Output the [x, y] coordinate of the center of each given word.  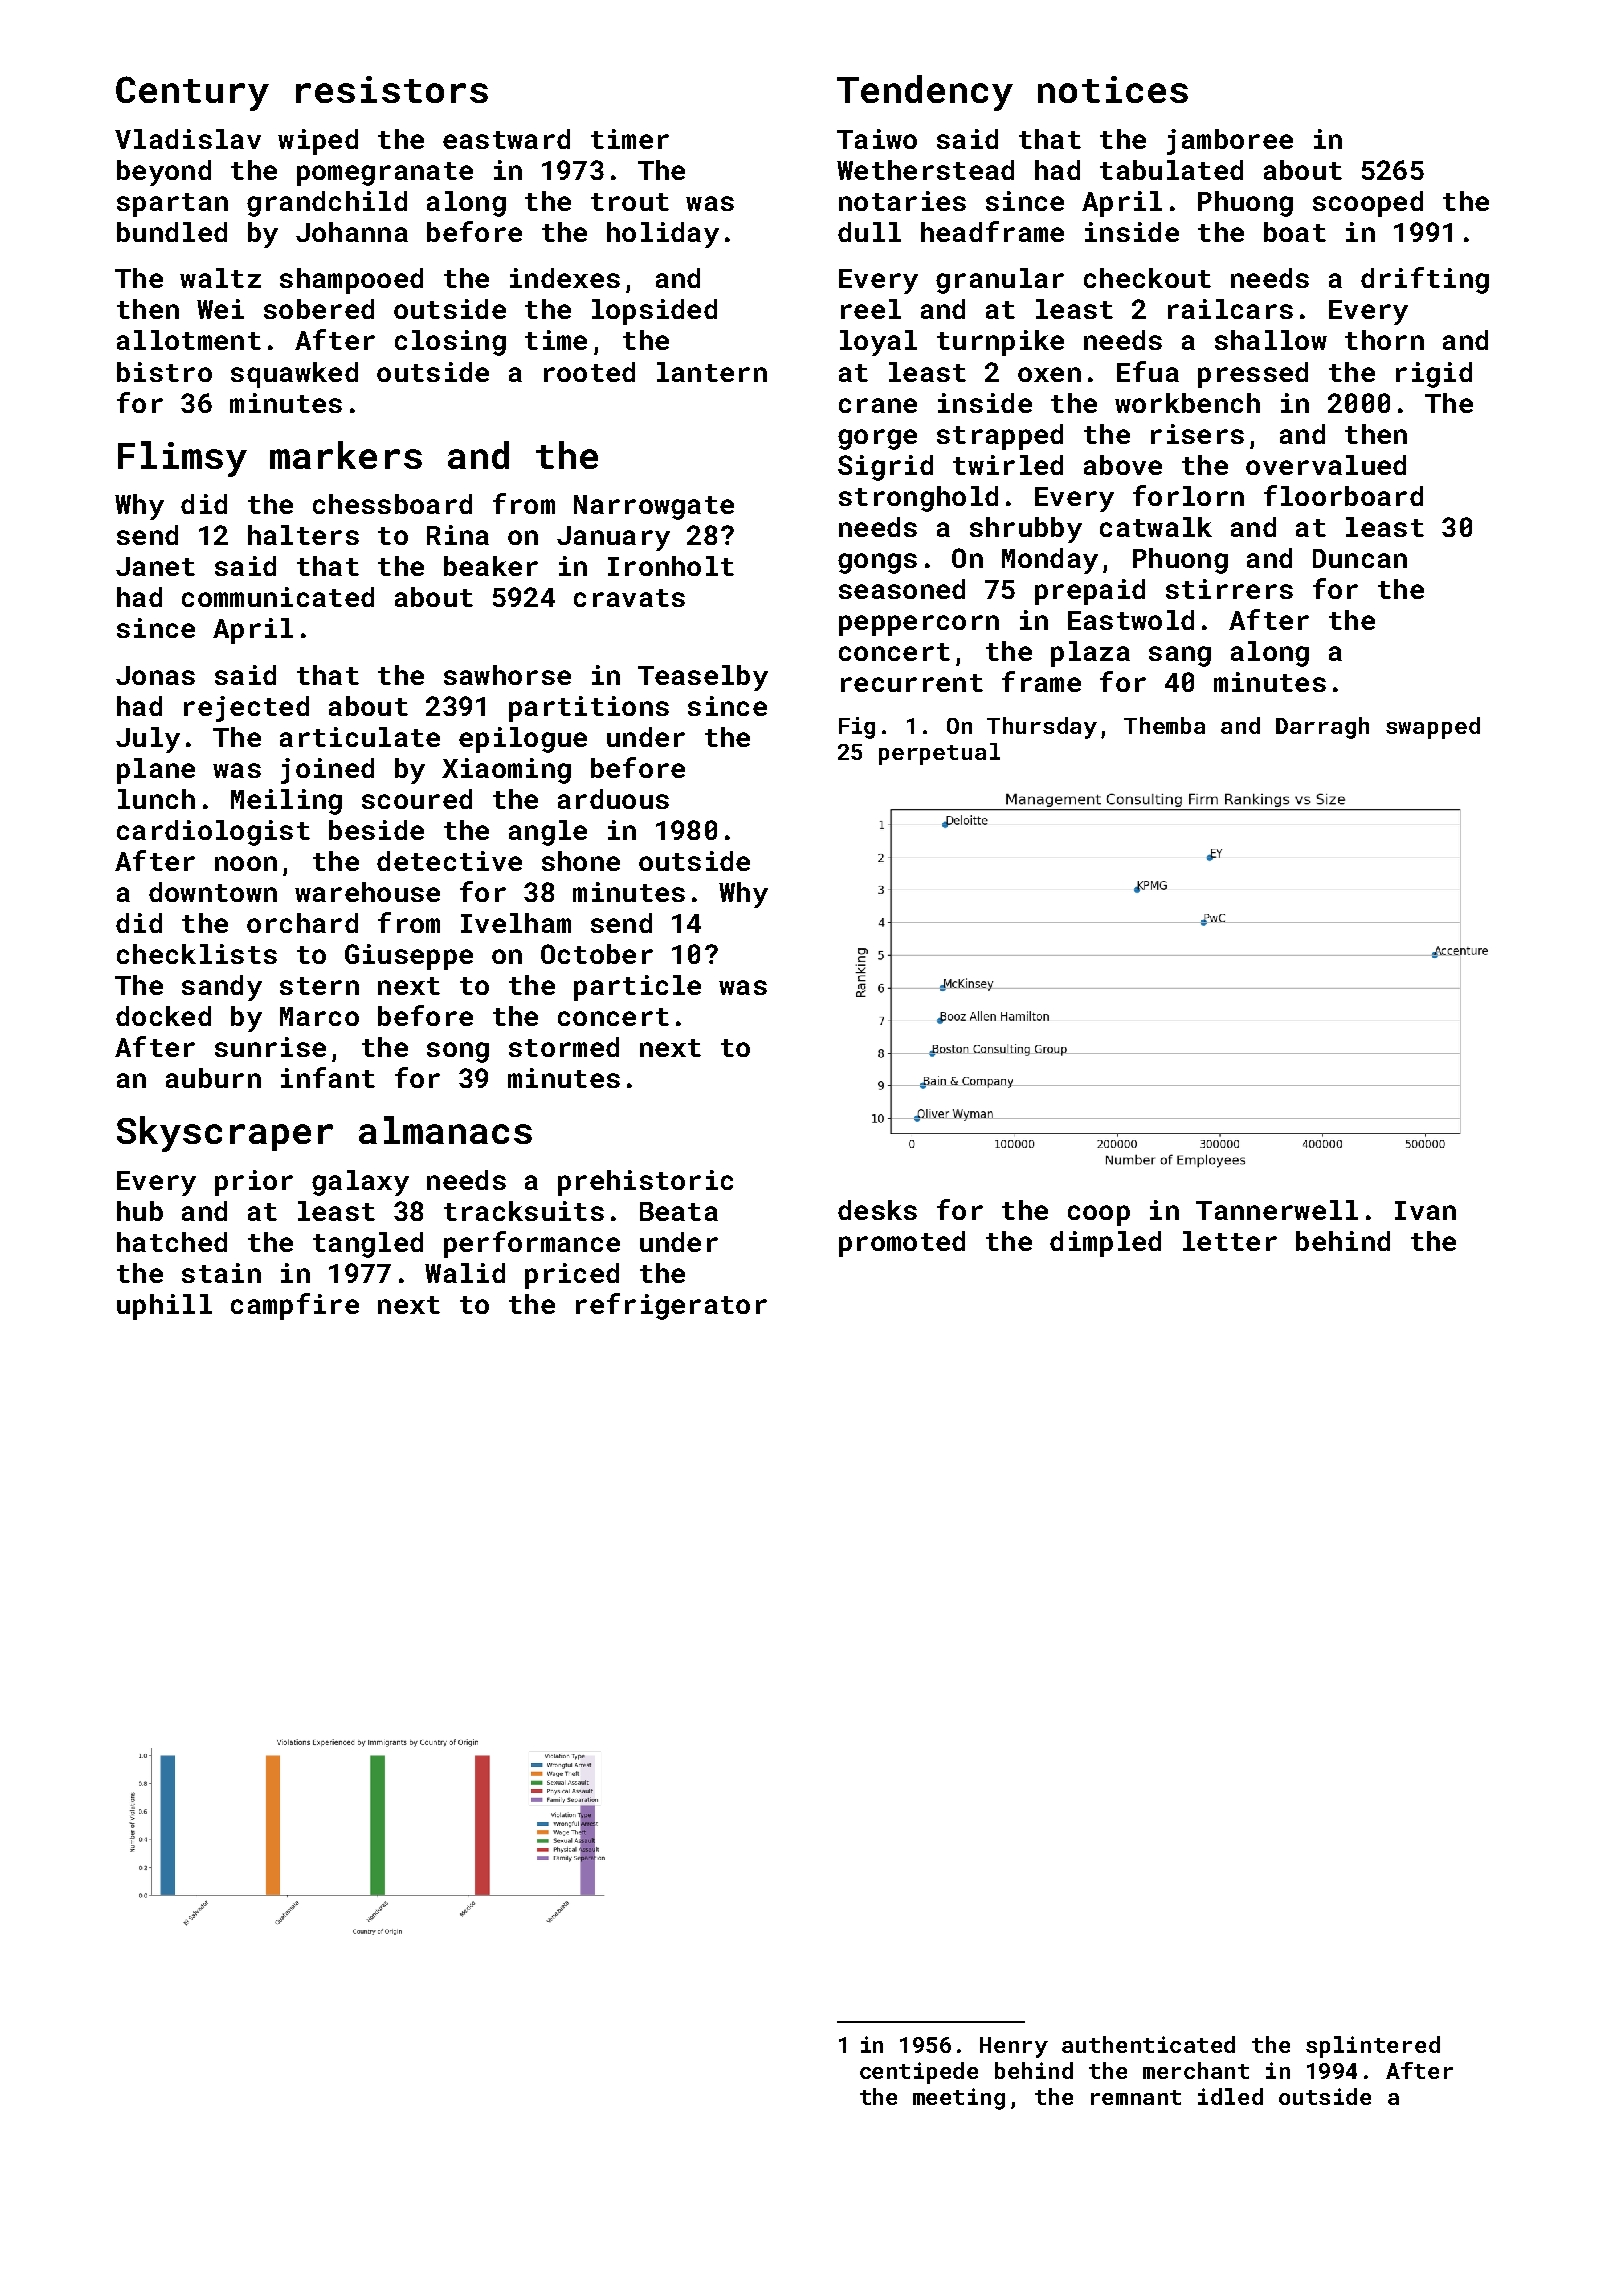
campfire [295, 1306]
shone [581, 861]
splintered [1373, 2047]
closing [450, 343]
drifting [1425, 280]
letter [1230, 1241]
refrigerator [671, 1306]
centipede [919, 2073]
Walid [465, 1273]
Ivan [1425, 1210]
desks [877, 1210]
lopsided [654, 312]
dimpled [1105, 1244]
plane [156, 771]
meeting [959, 2099]
